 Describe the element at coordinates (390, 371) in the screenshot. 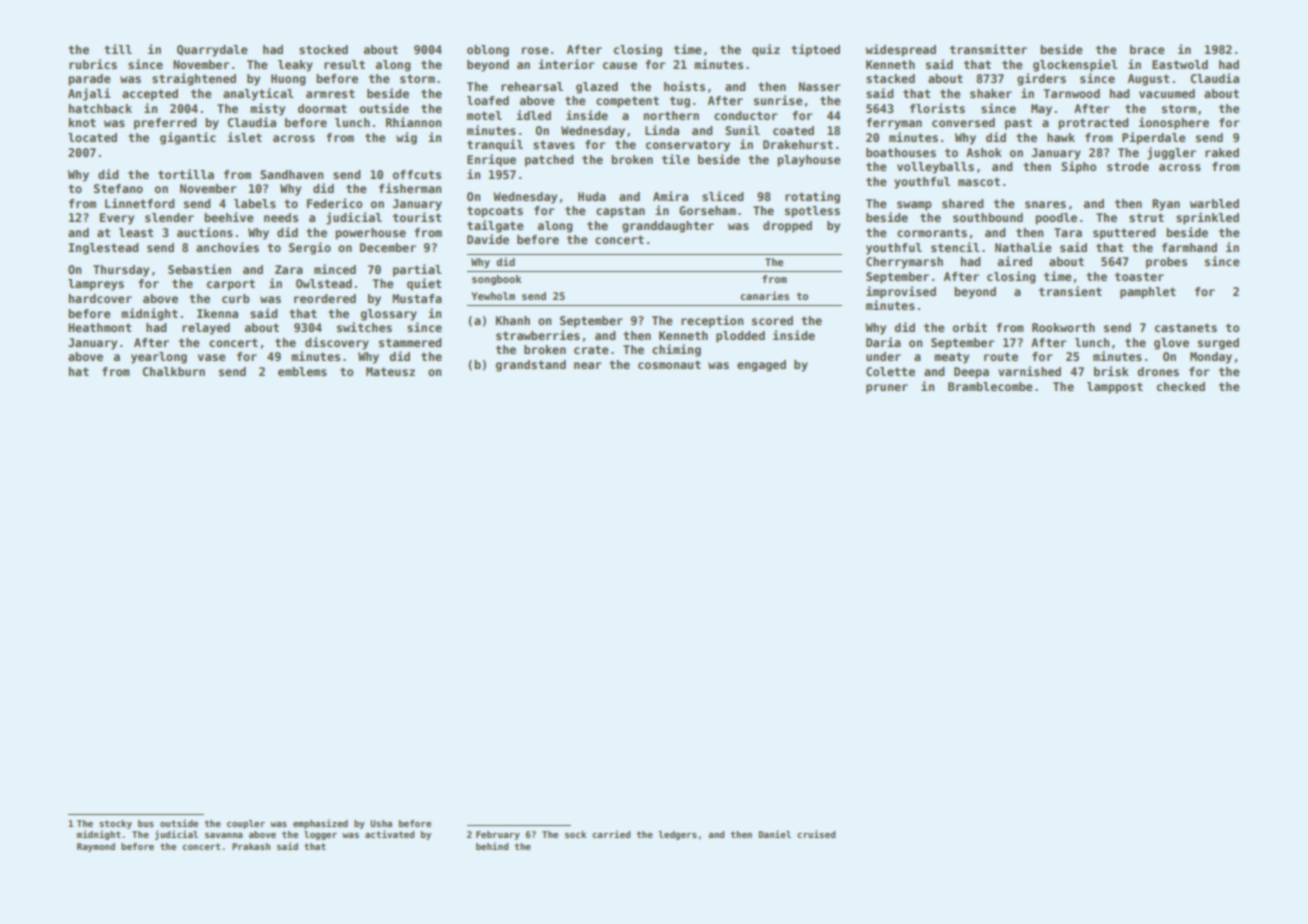

I see `Mateusz` at that location.
